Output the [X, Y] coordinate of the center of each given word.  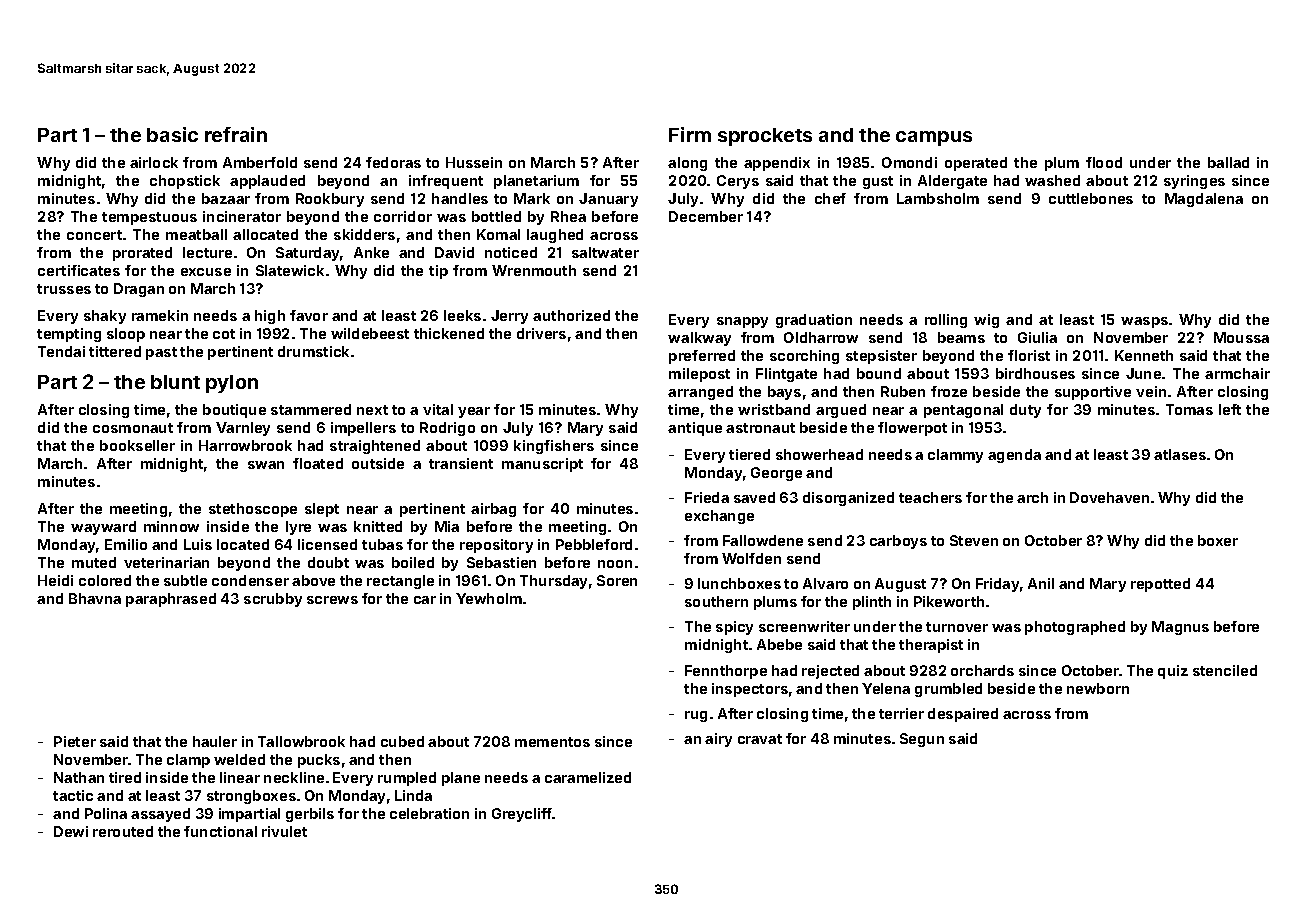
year [474, 412]
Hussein [474, 162]
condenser [250, 580]
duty [1025, 411]
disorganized [848, 499]
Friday [997, 585]
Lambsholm [938, 198]
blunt [175, 382]
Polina [106, 813]
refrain [236, 134]
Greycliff [522, 815]
